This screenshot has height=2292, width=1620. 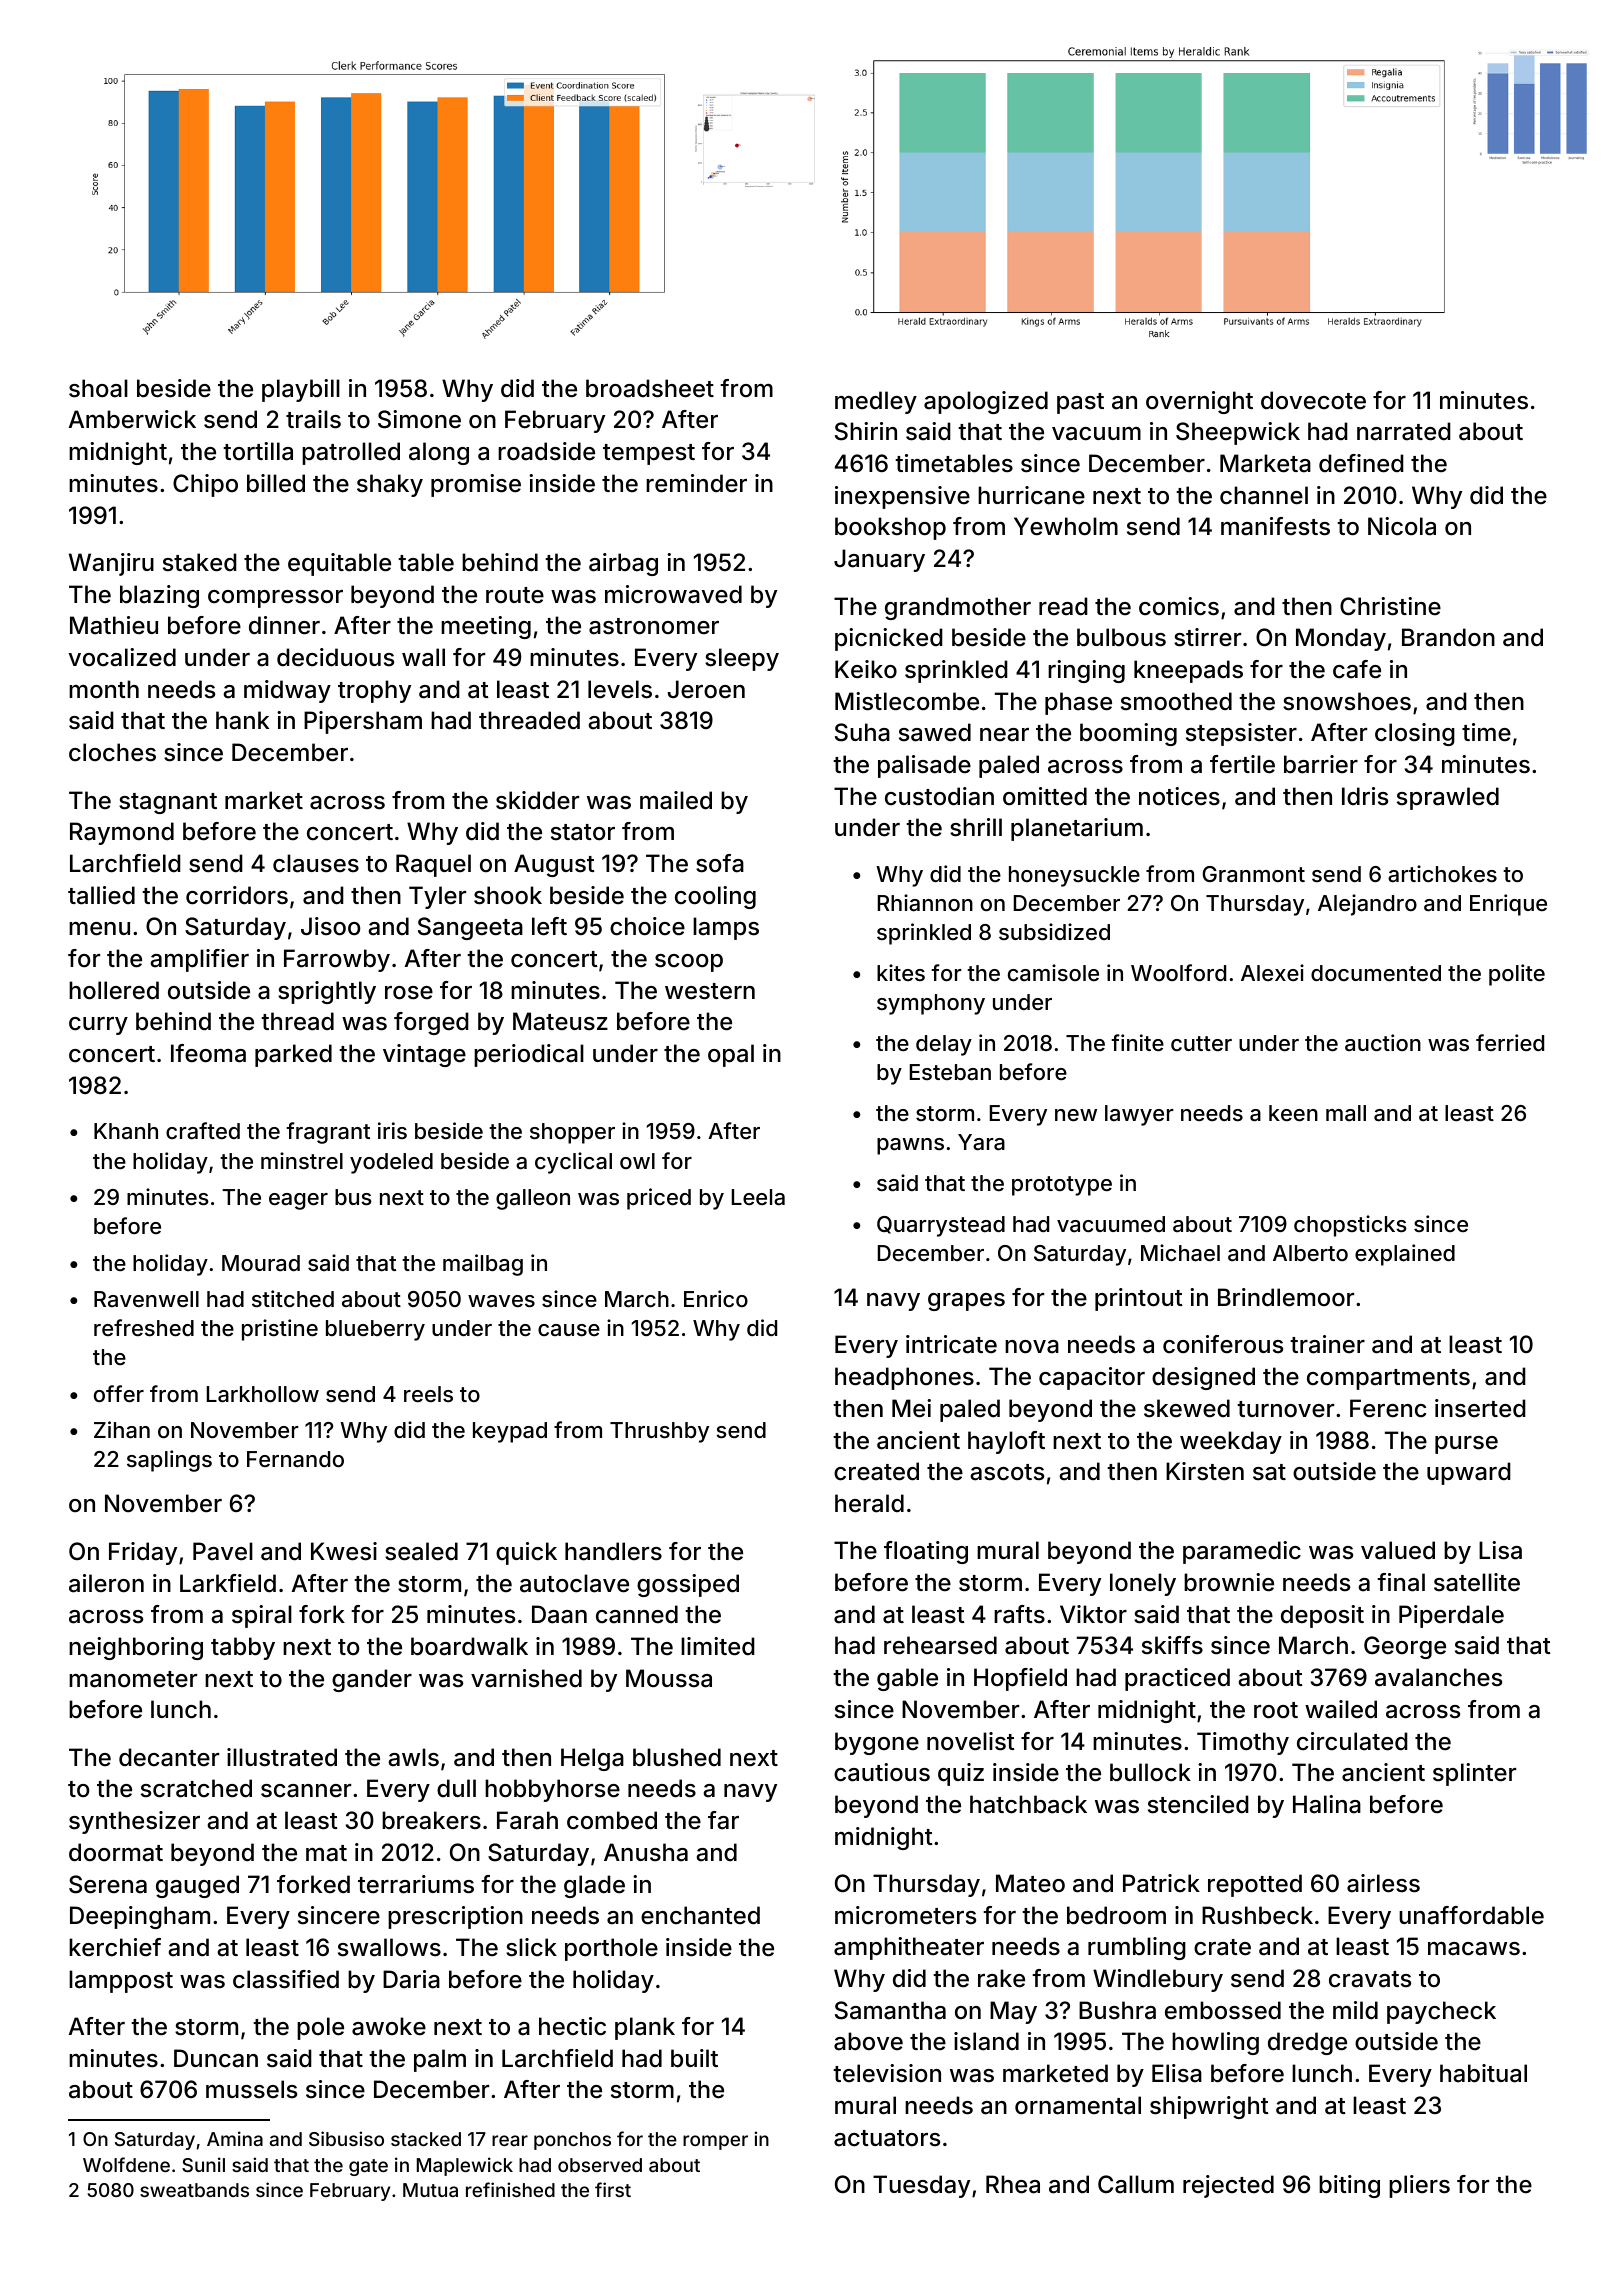 I want to click on opal, so click(x=731, y=1055).
